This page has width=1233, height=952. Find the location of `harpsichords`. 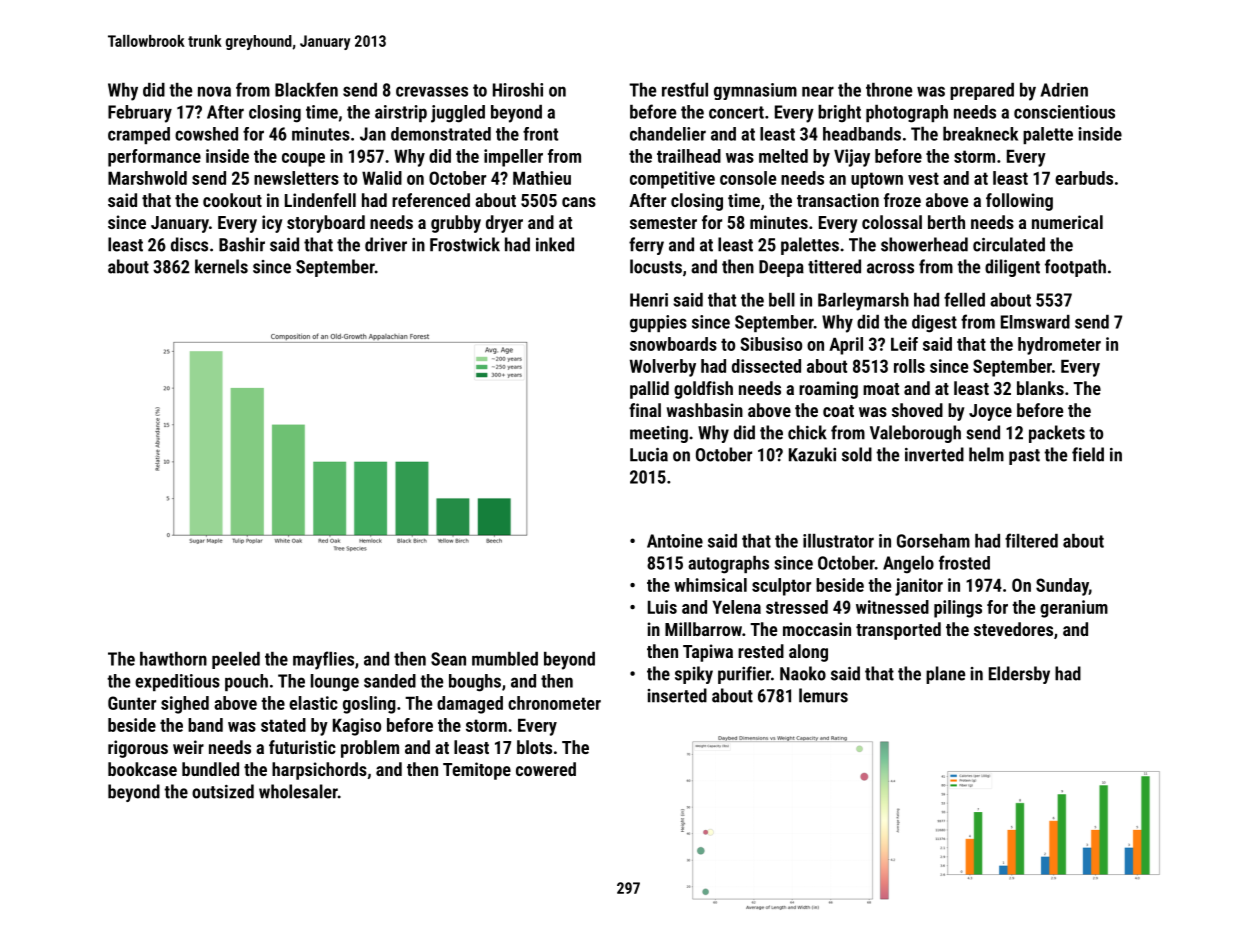

harpsichords is located at coordinates (319, 771).
